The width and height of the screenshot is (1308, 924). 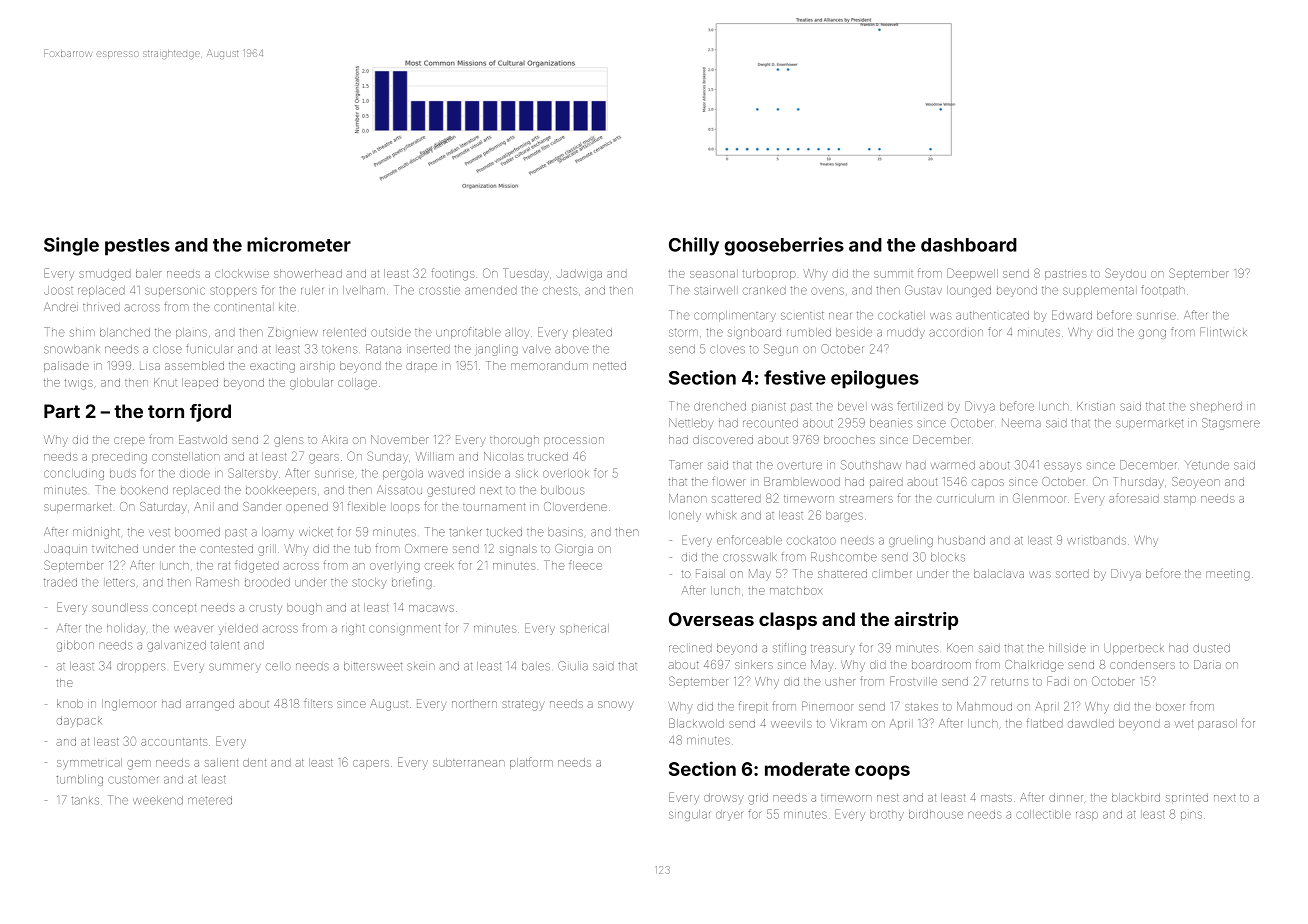 I want to click on Inglemoor, so click(x=129, y=705).
